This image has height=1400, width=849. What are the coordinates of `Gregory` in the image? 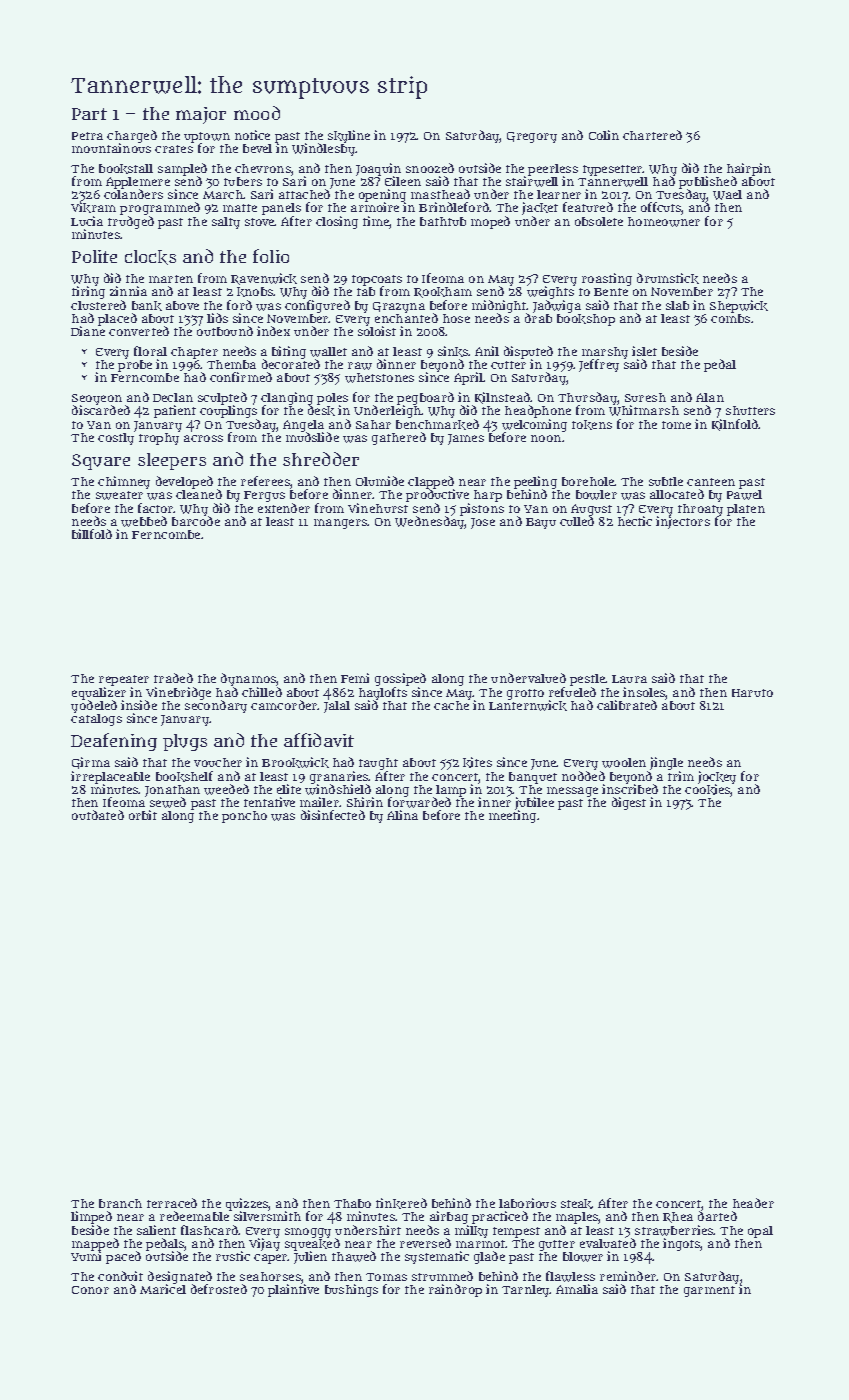 It's located at (532, 137).
